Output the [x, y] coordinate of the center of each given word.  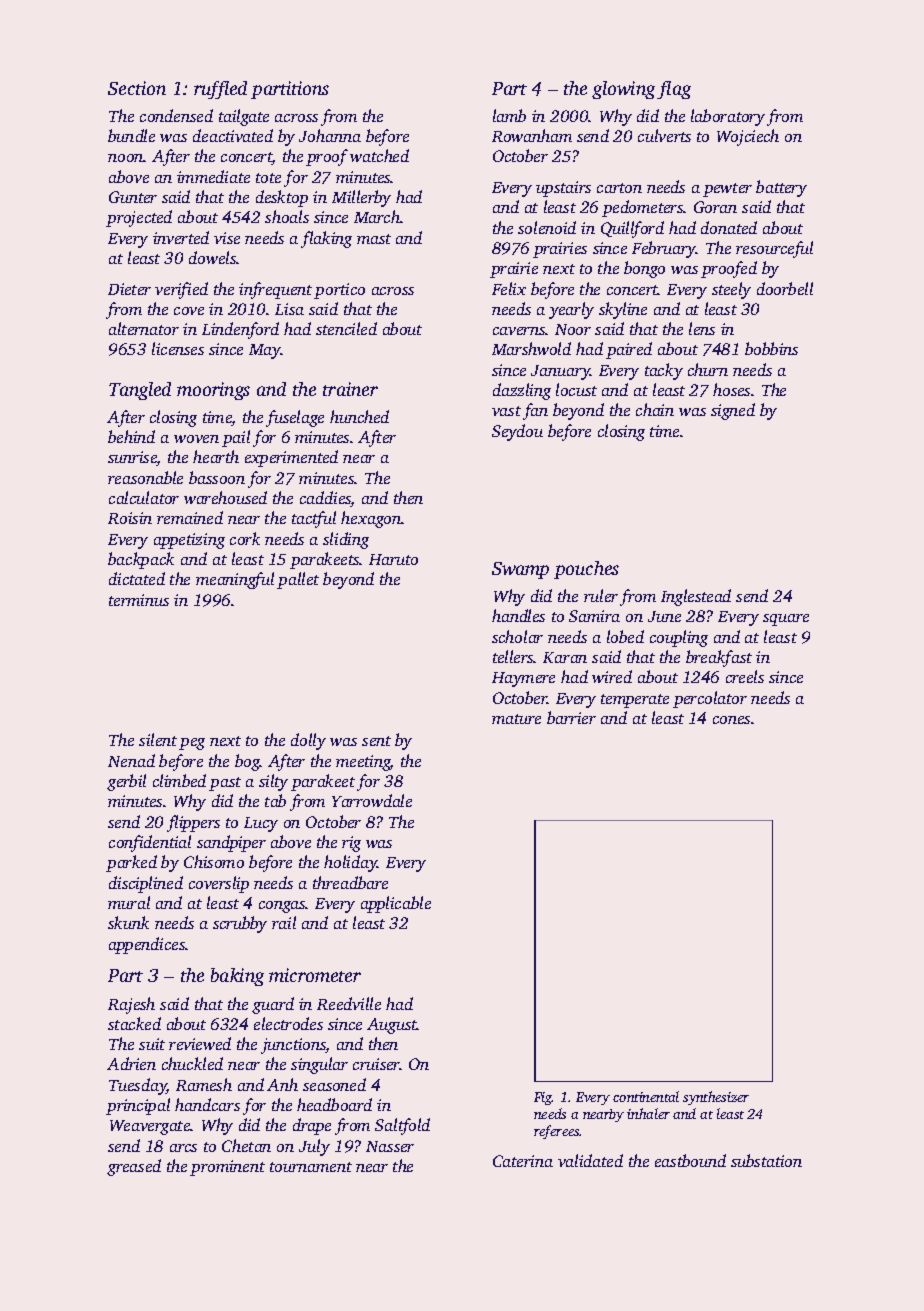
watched [379, 155]
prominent [227, 1168]
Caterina [523, 1161]
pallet [298, 580]
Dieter [129, 289]
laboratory [728, 117]
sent [376, 741]
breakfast [719, 658]
